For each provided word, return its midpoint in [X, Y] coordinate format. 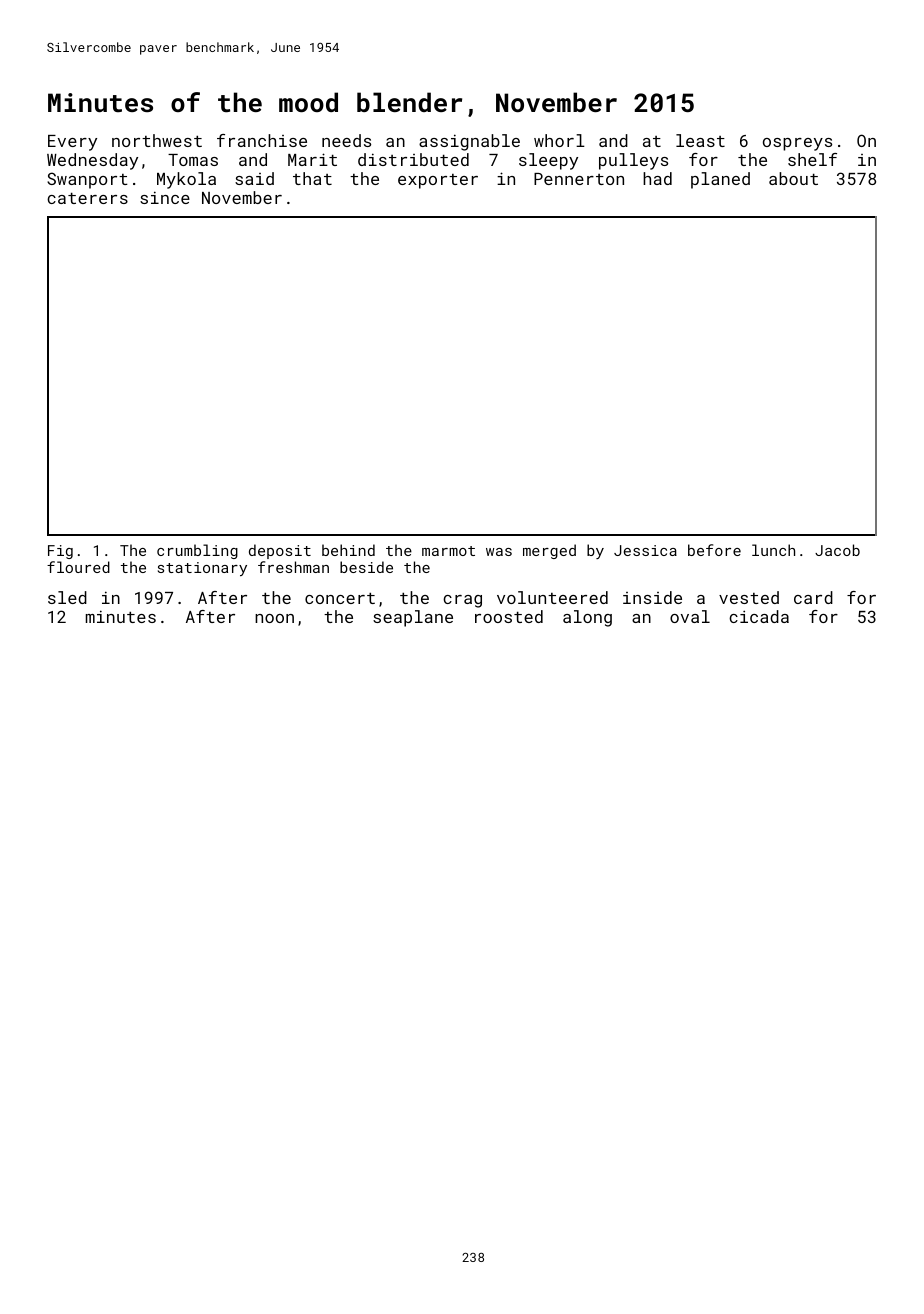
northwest [157, 140]
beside [366, 567]
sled [67, 597]
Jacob [837, 550]
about [793, 178]
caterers [87, 198]
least [700, 140]
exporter [438, 181]
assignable [469, 142]
